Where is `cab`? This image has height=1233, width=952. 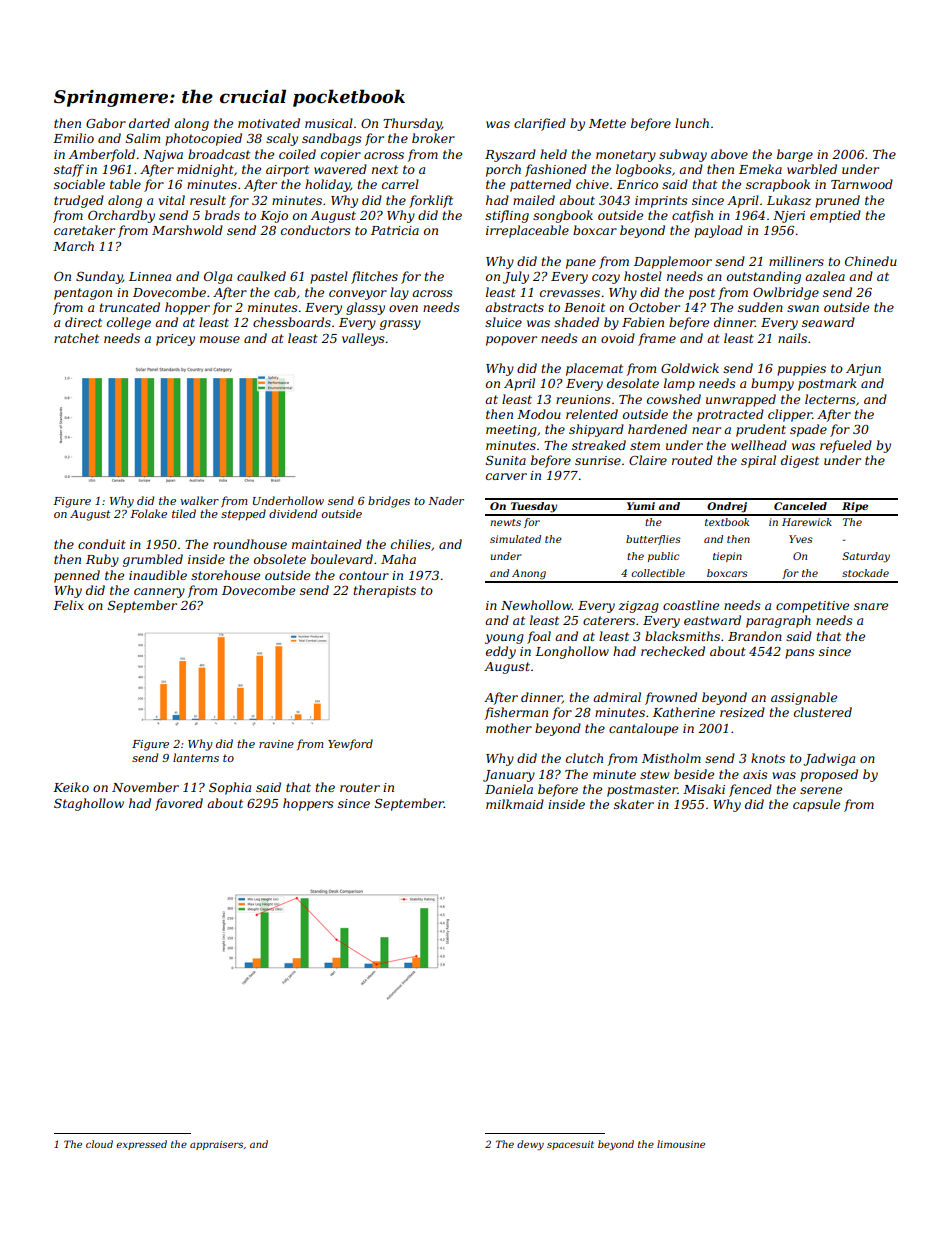 cab is located at coordinates (285, 292).
